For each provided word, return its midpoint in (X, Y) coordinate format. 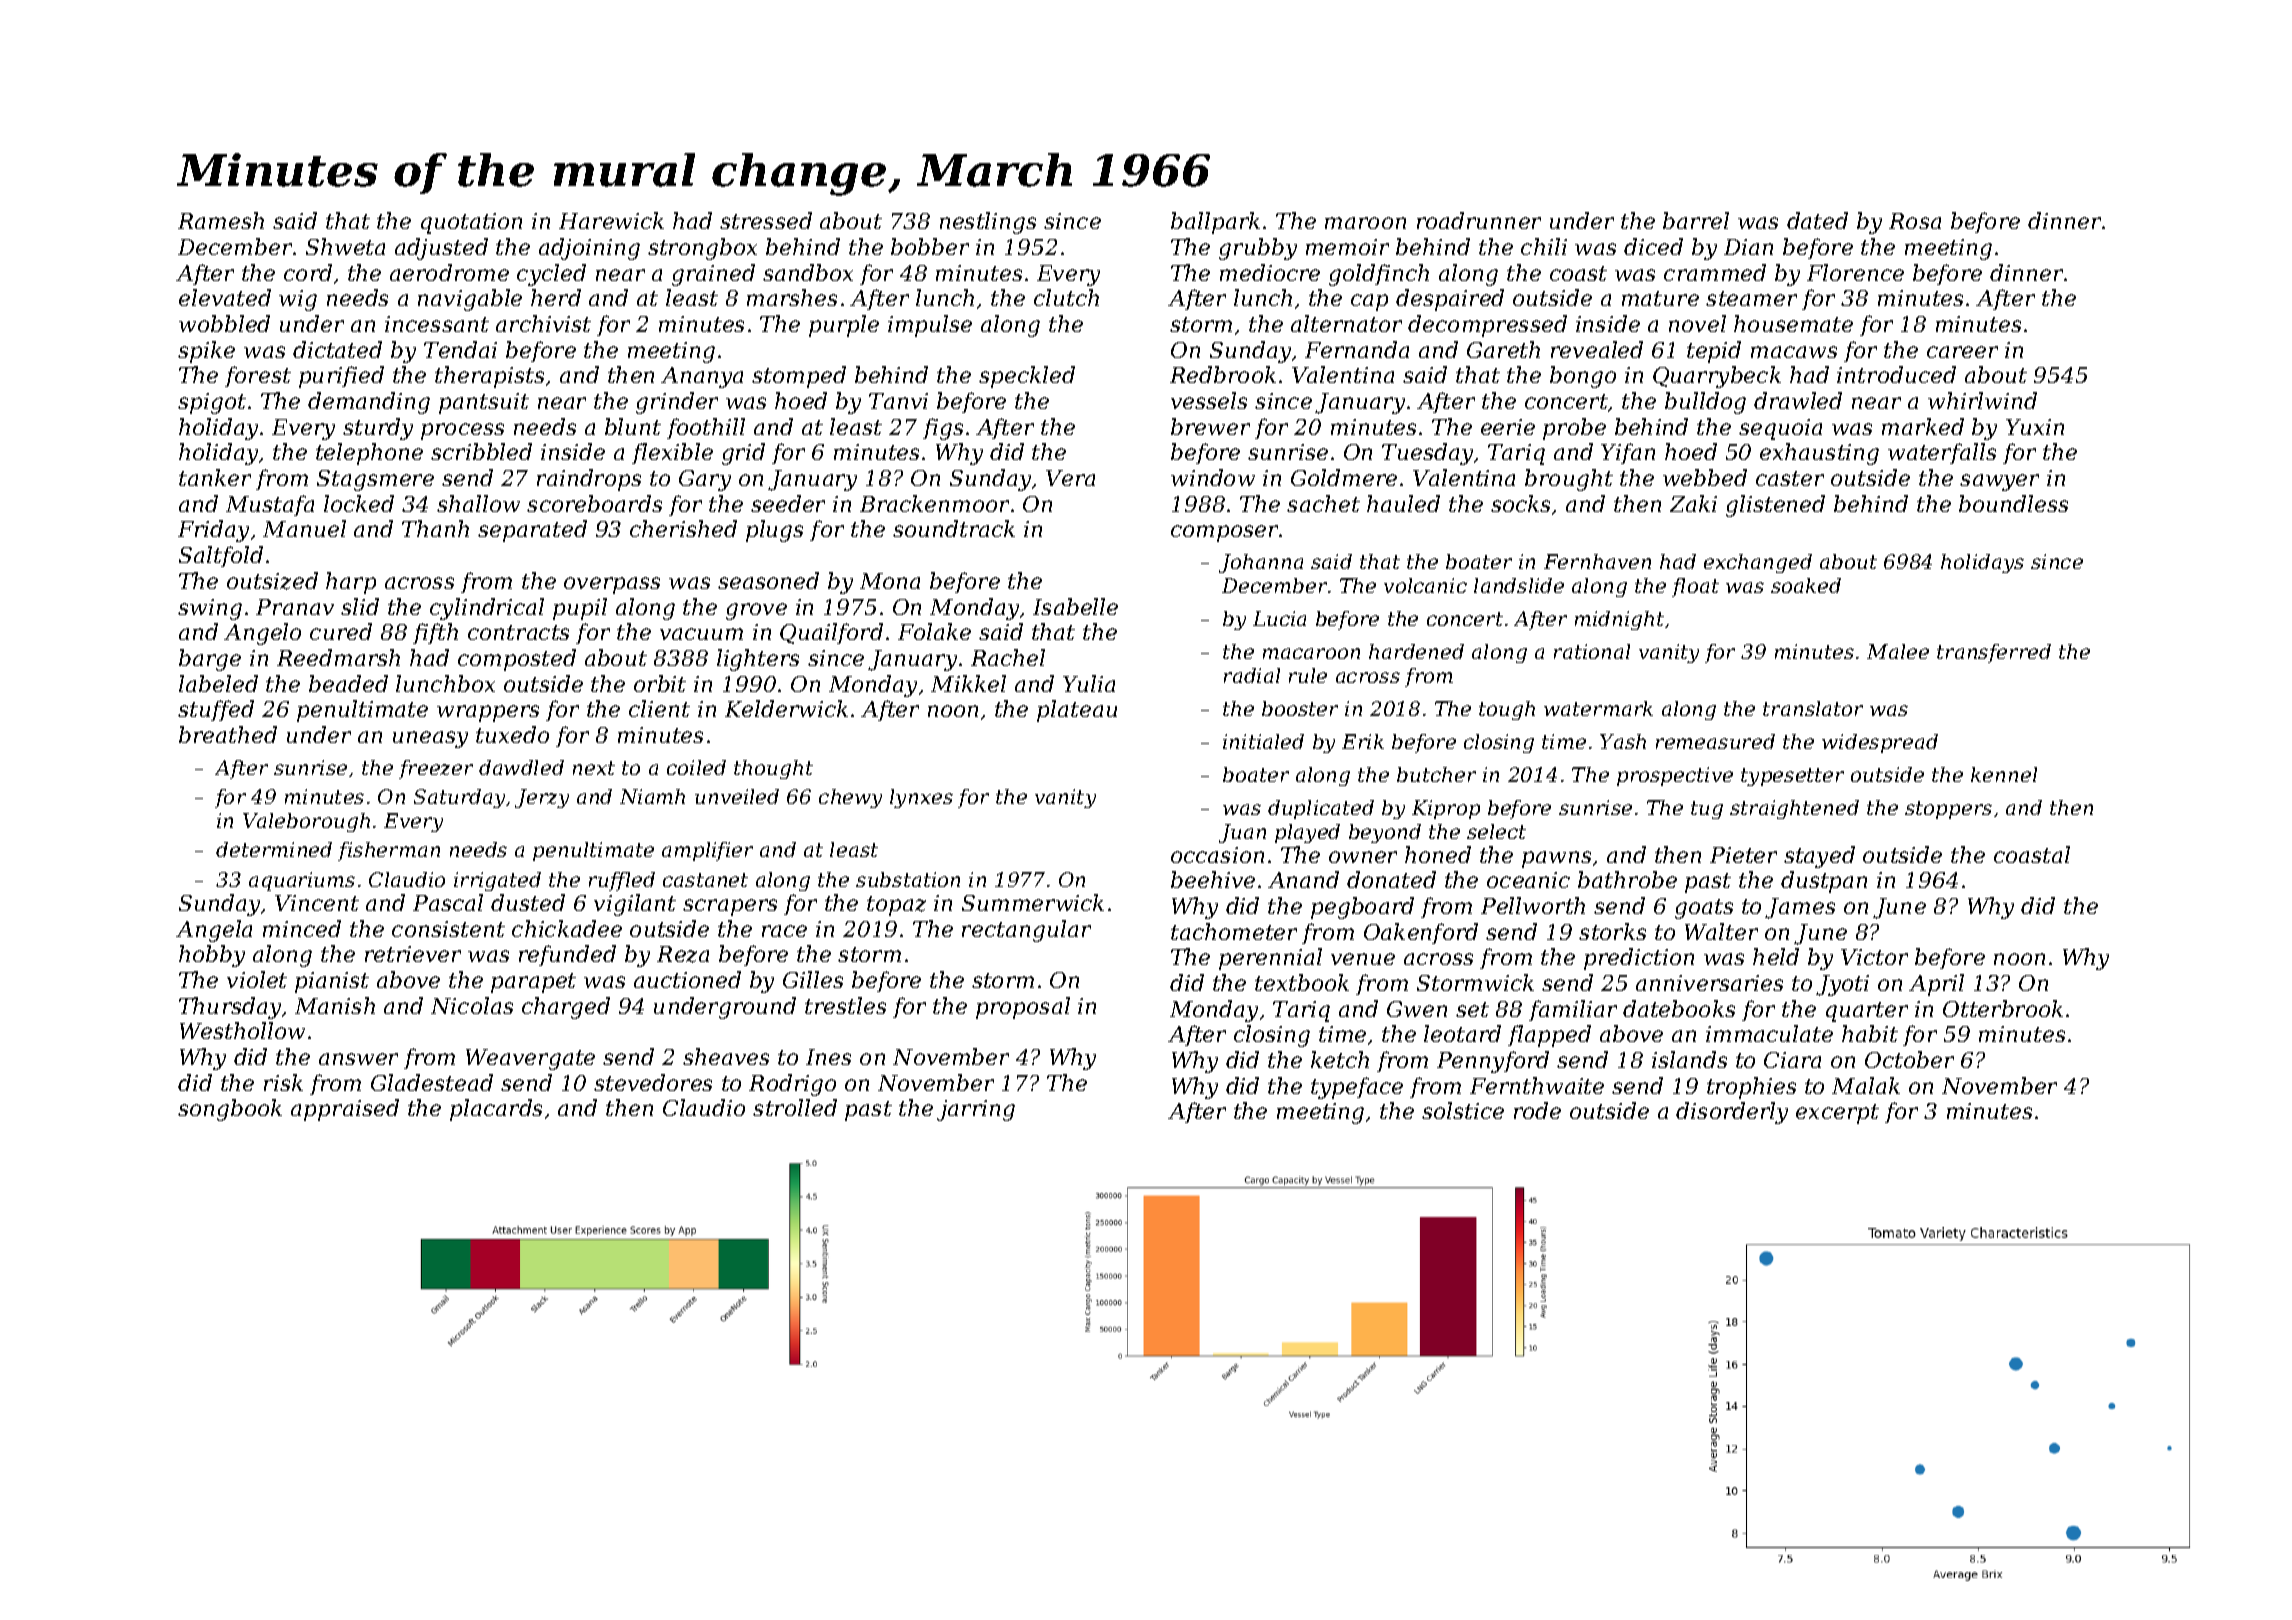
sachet (1323, 503)
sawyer (1999, 482)
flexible (672, 453)
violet (257, 979)
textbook (1302, 982)
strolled (795, 1107)
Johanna (1261, 563)
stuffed (216, 710)
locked (359, 503)
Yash (1623, 741)
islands (1689, 1059)
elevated (225, 297)
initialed (1263, 741)
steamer (1751, 298)
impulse (930, 326)
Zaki (1693, 503)
